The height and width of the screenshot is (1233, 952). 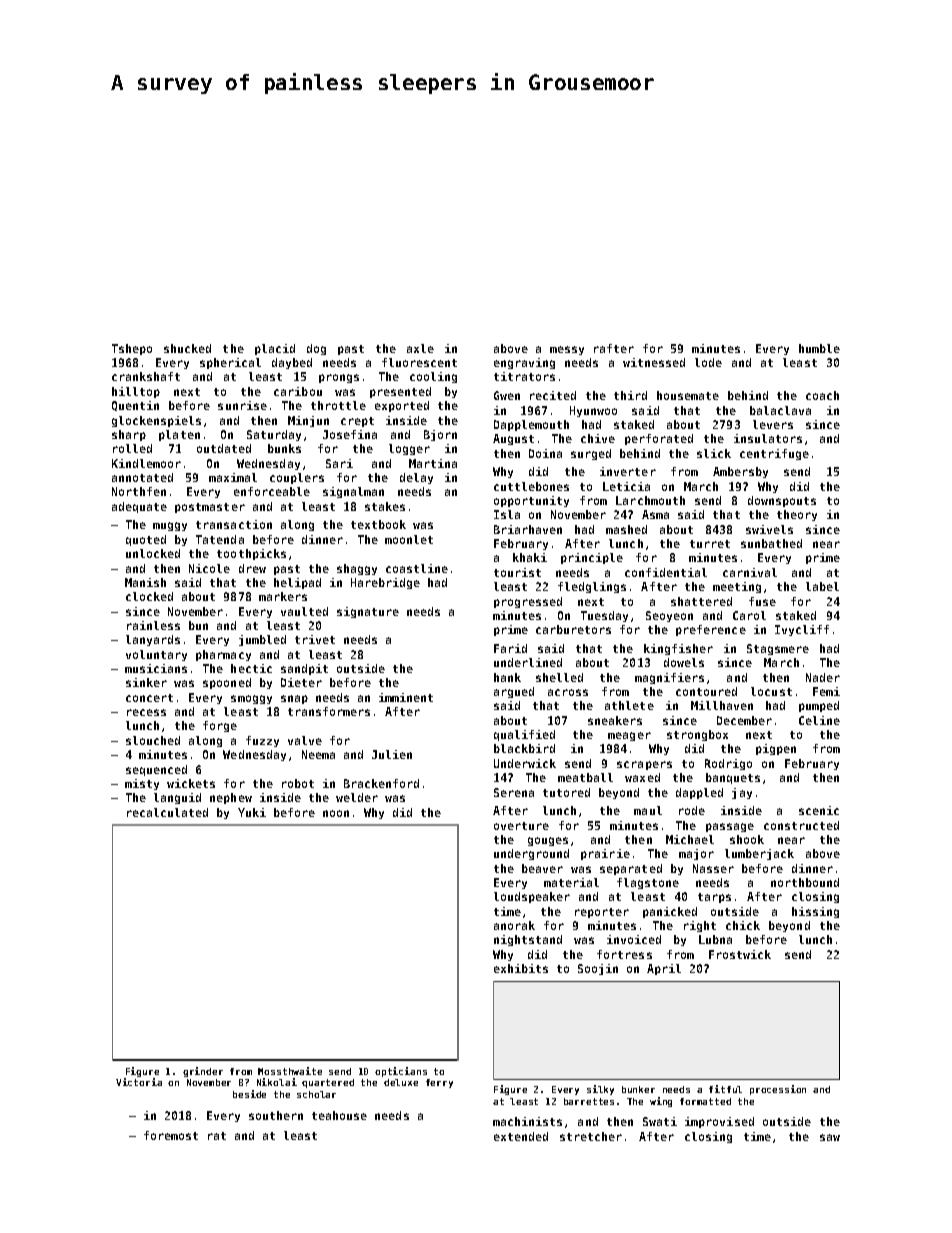 I want to click on Ivycliff, so click(x=802, y=630).
